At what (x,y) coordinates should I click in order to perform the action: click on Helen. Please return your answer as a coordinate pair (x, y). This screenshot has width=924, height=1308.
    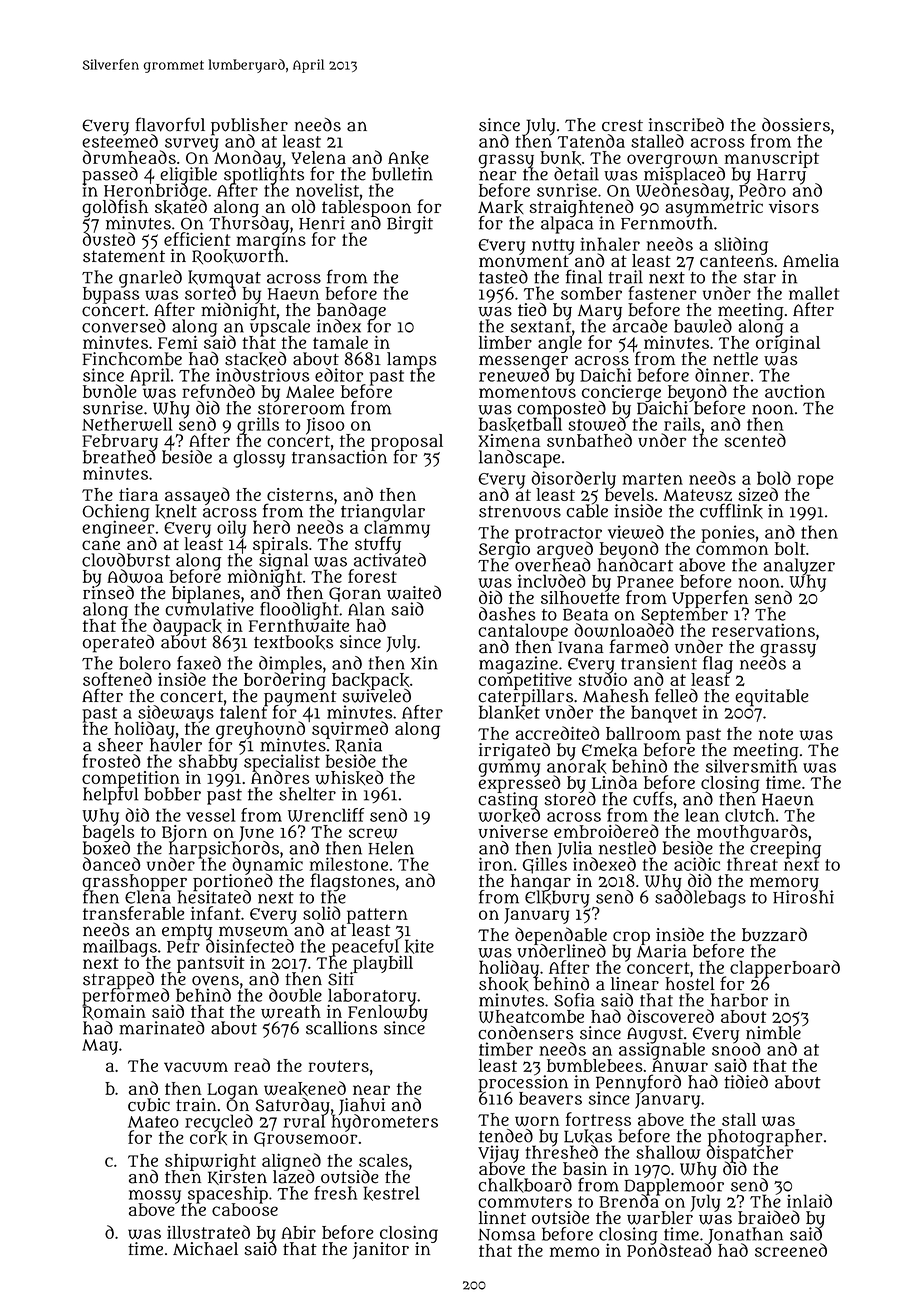
    Looking at the image, I should click on (391, 848).
